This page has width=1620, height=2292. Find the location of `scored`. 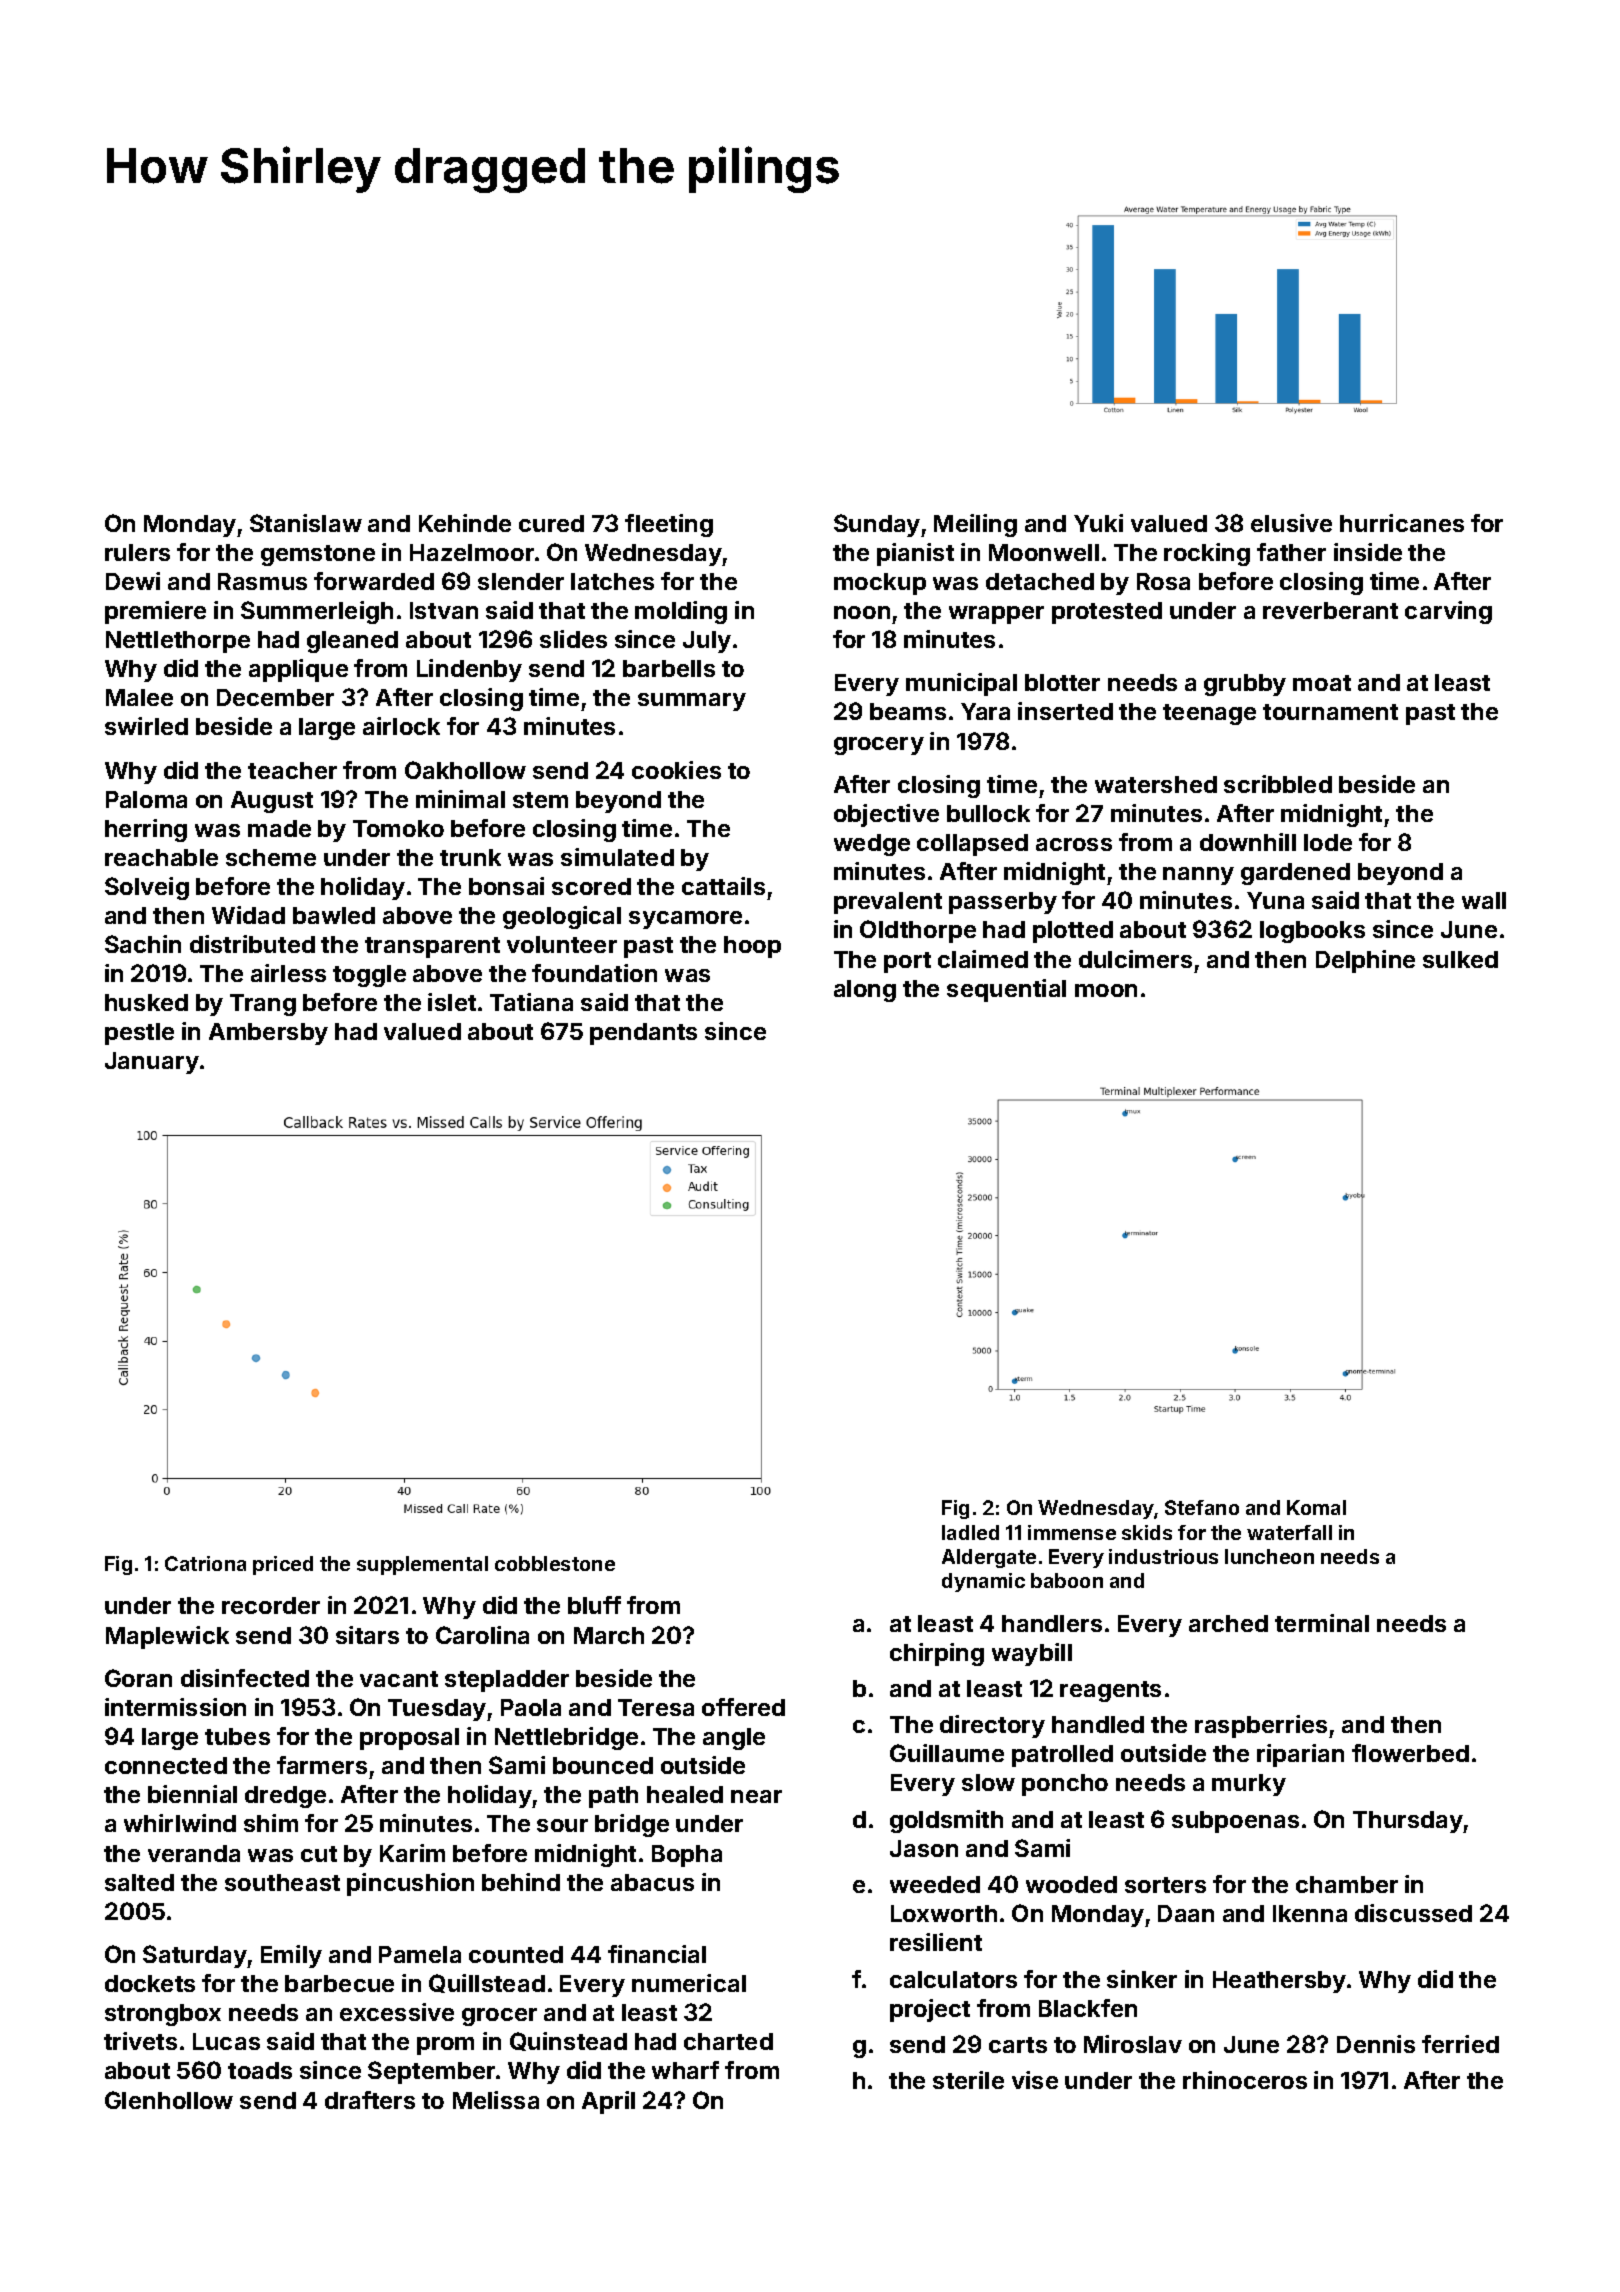

scored is located at coordinates (591, 886).
